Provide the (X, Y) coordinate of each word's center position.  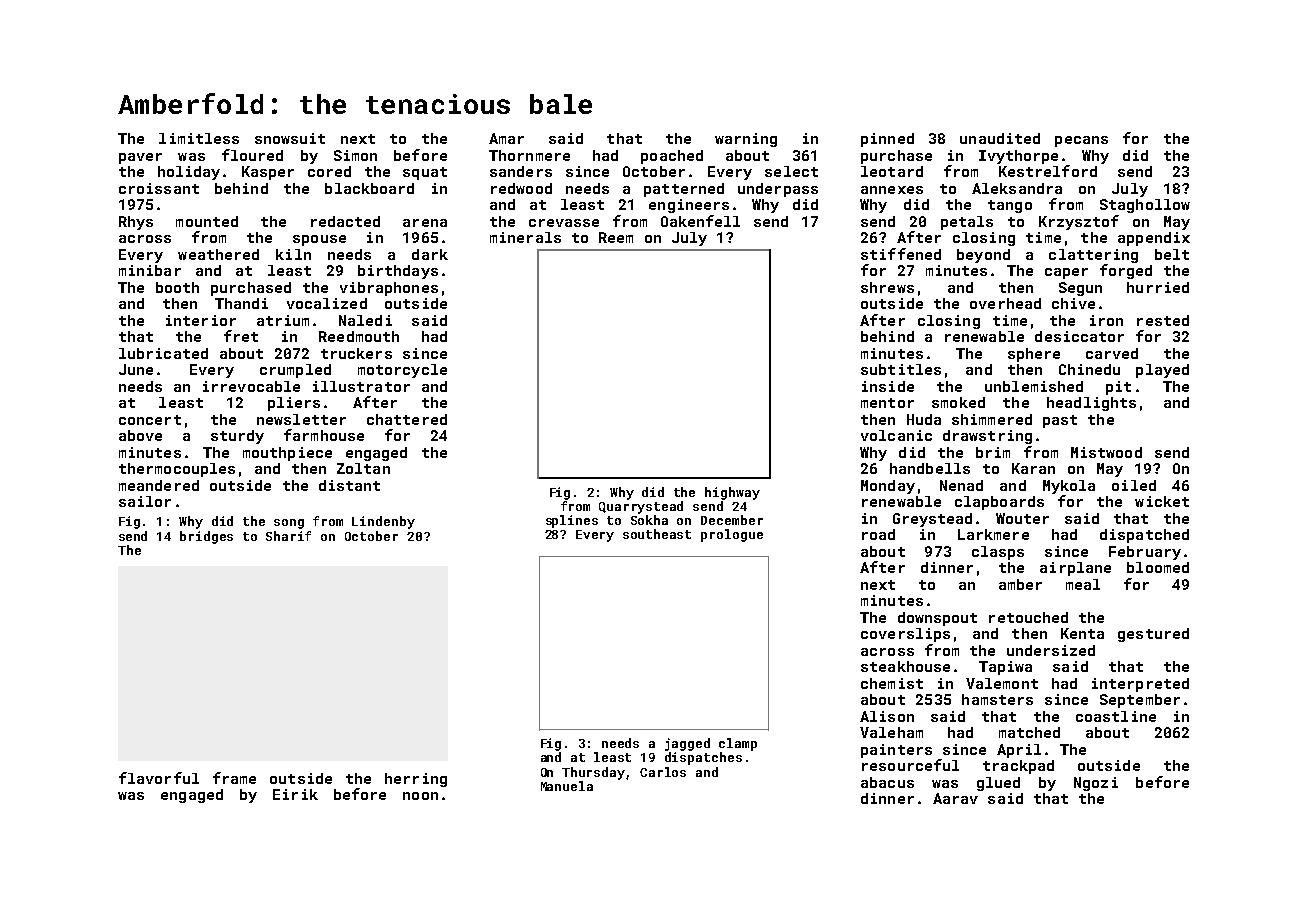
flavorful (159, 778)
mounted (207, 221)
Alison (887, 716)
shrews (887, 287)
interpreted (1140, 685)
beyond (983, 256)
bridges (206, 537)
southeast (657, 534)
